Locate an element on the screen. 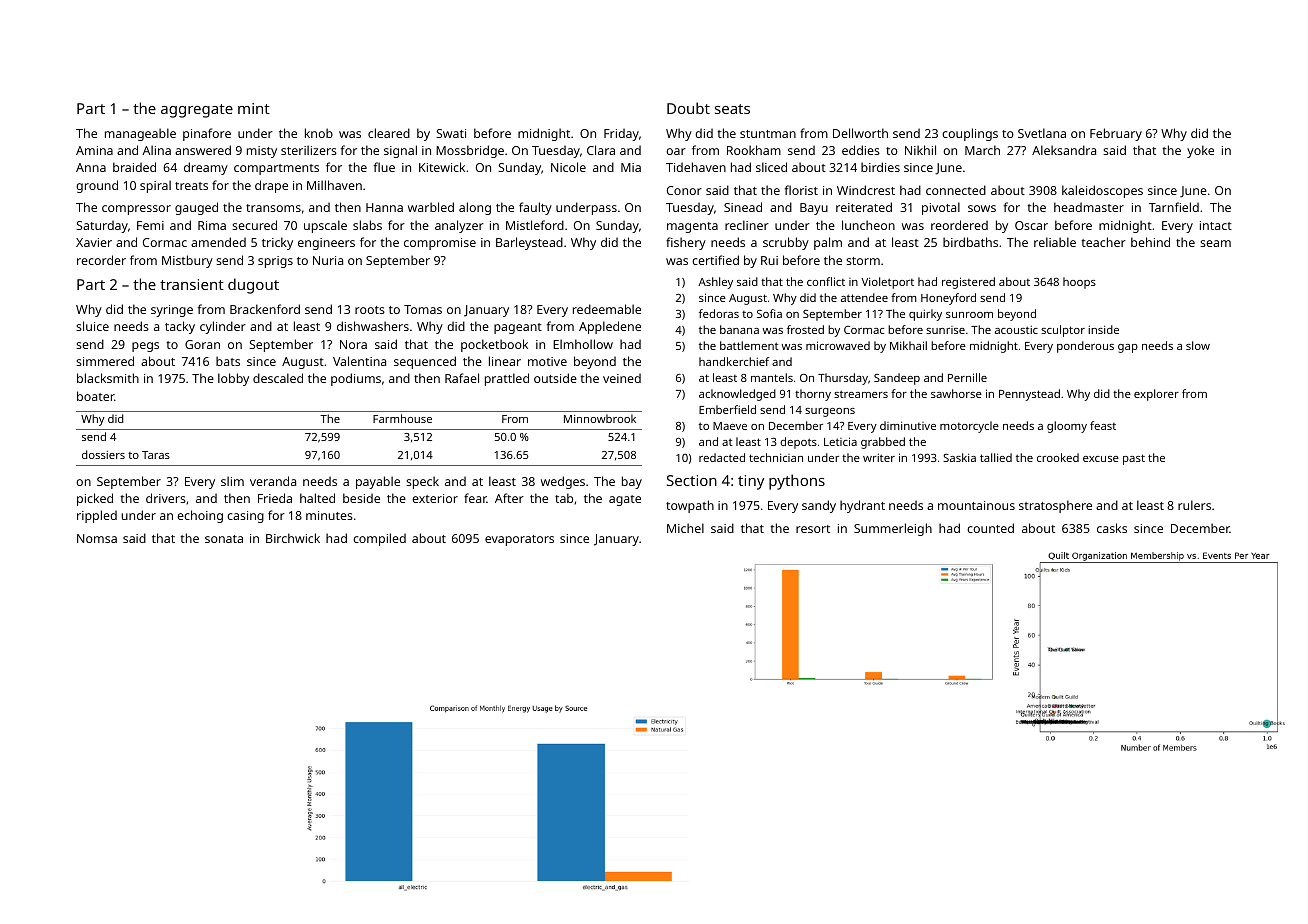 The height and width of the screenshot is (924, 1308). pocketbook is located at coordinates (494, 345).
